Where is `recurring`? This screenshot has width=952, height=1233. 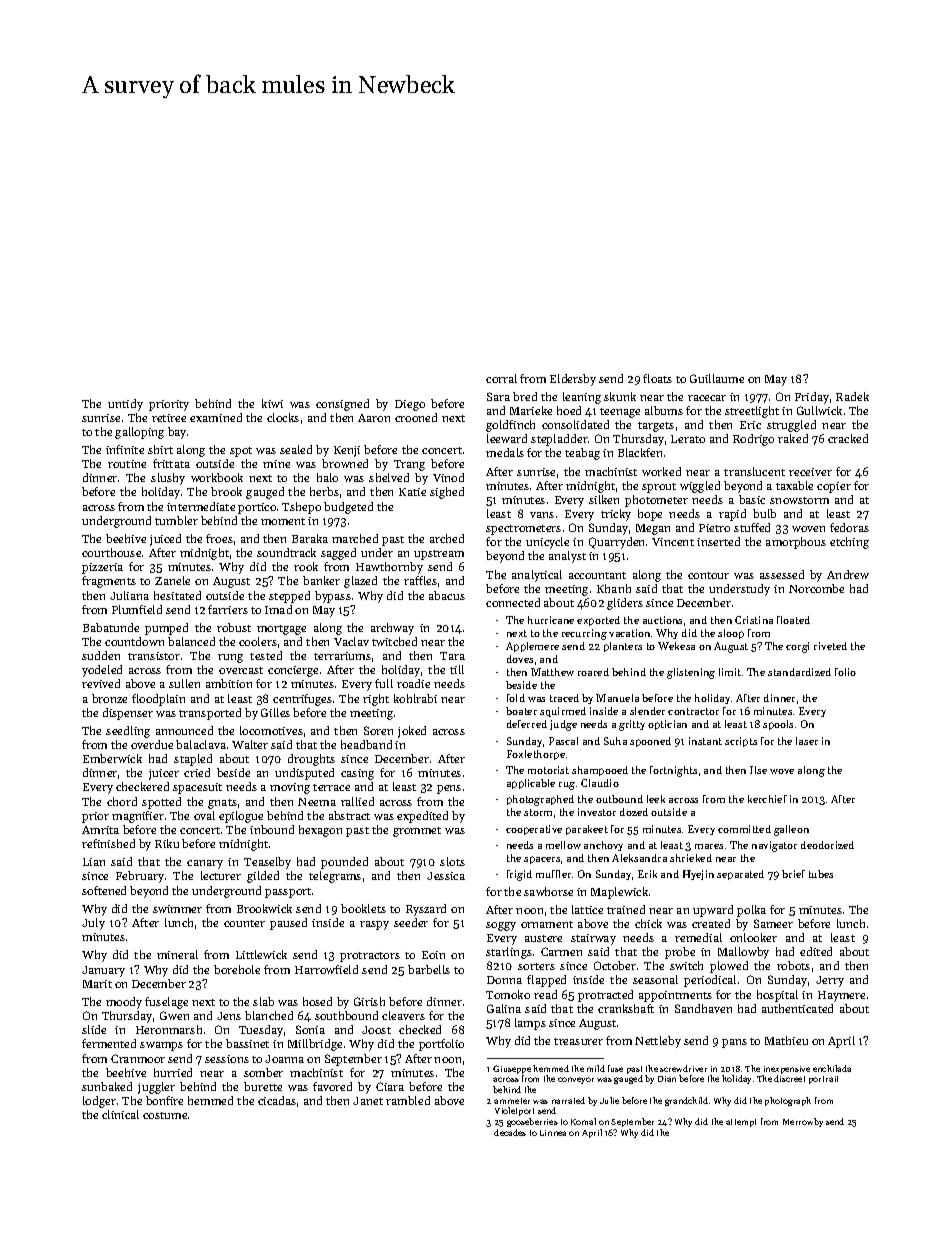
recurring is located at coordinates (584, 634).
